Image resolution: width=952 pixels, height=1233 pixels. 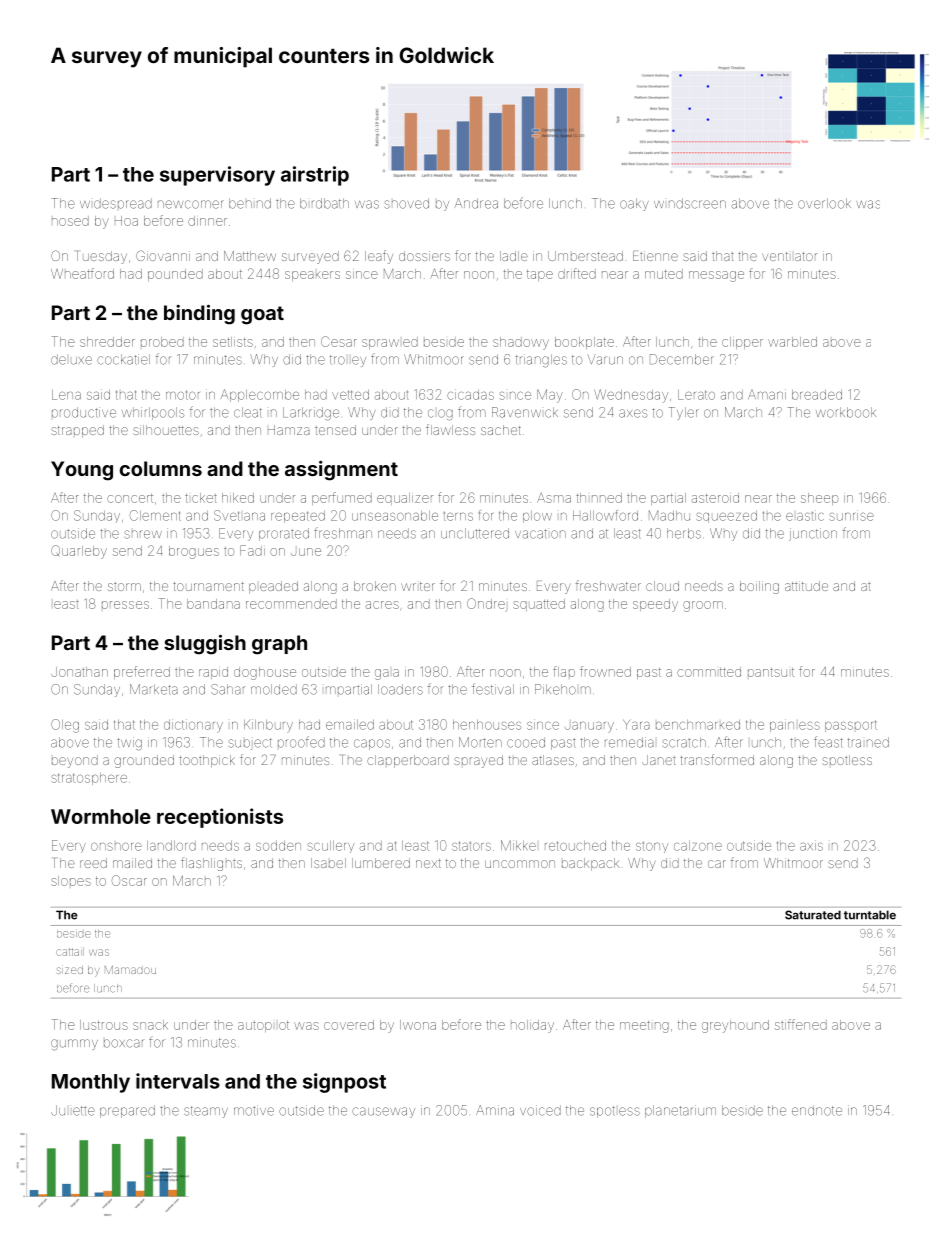 What do you see at coordinates (824, 203) in the document?
I see `overlook` at bounding box center [824, 203].
